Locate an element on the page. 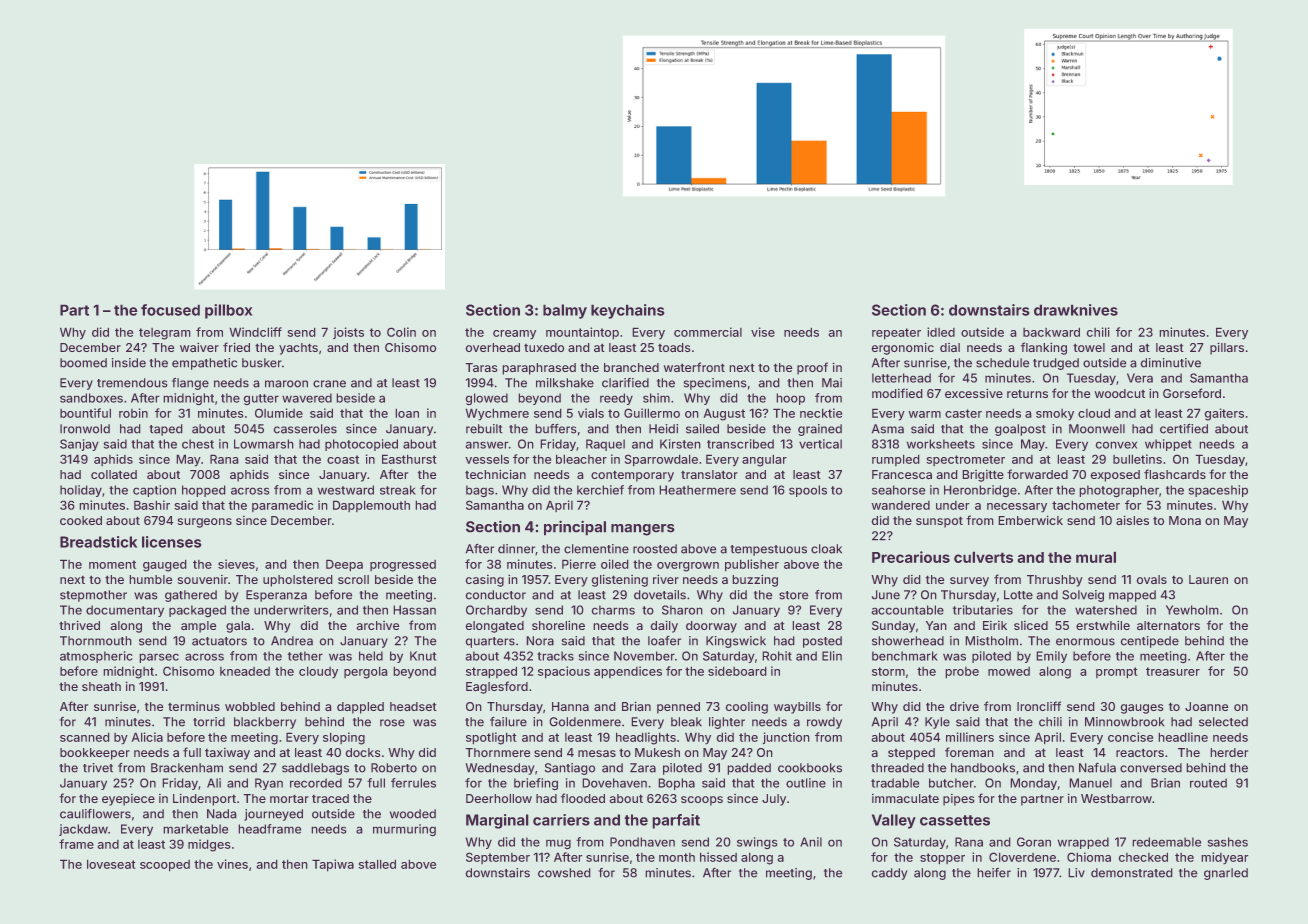 The width and height of the page is (1308, 924). marketable is located at coordinates (195, 829).
